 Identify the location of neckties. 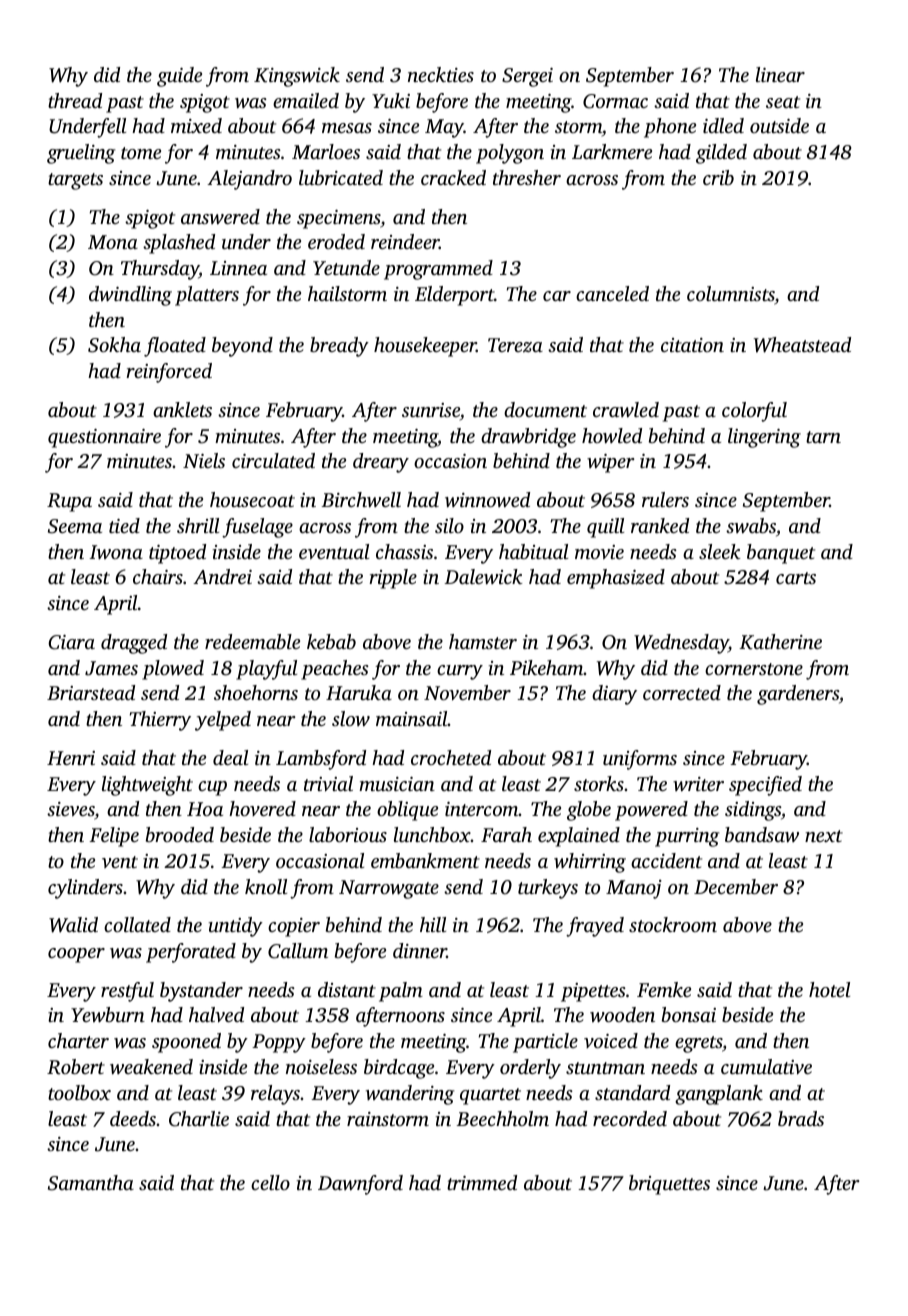
(441, 74).
